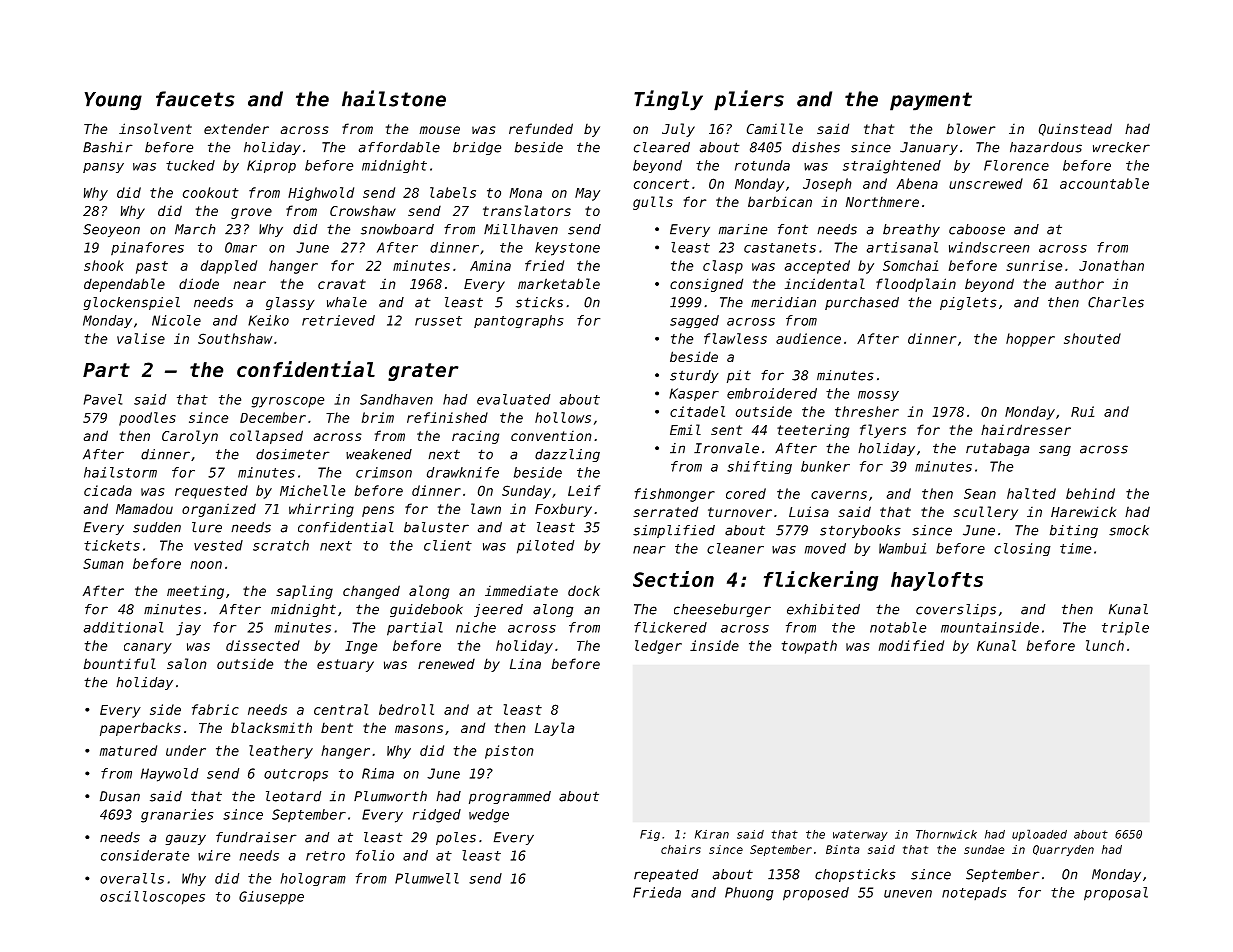  Describe the element at coordinates (321, 194) in the screenshot. I see `Highwold` at that location.
